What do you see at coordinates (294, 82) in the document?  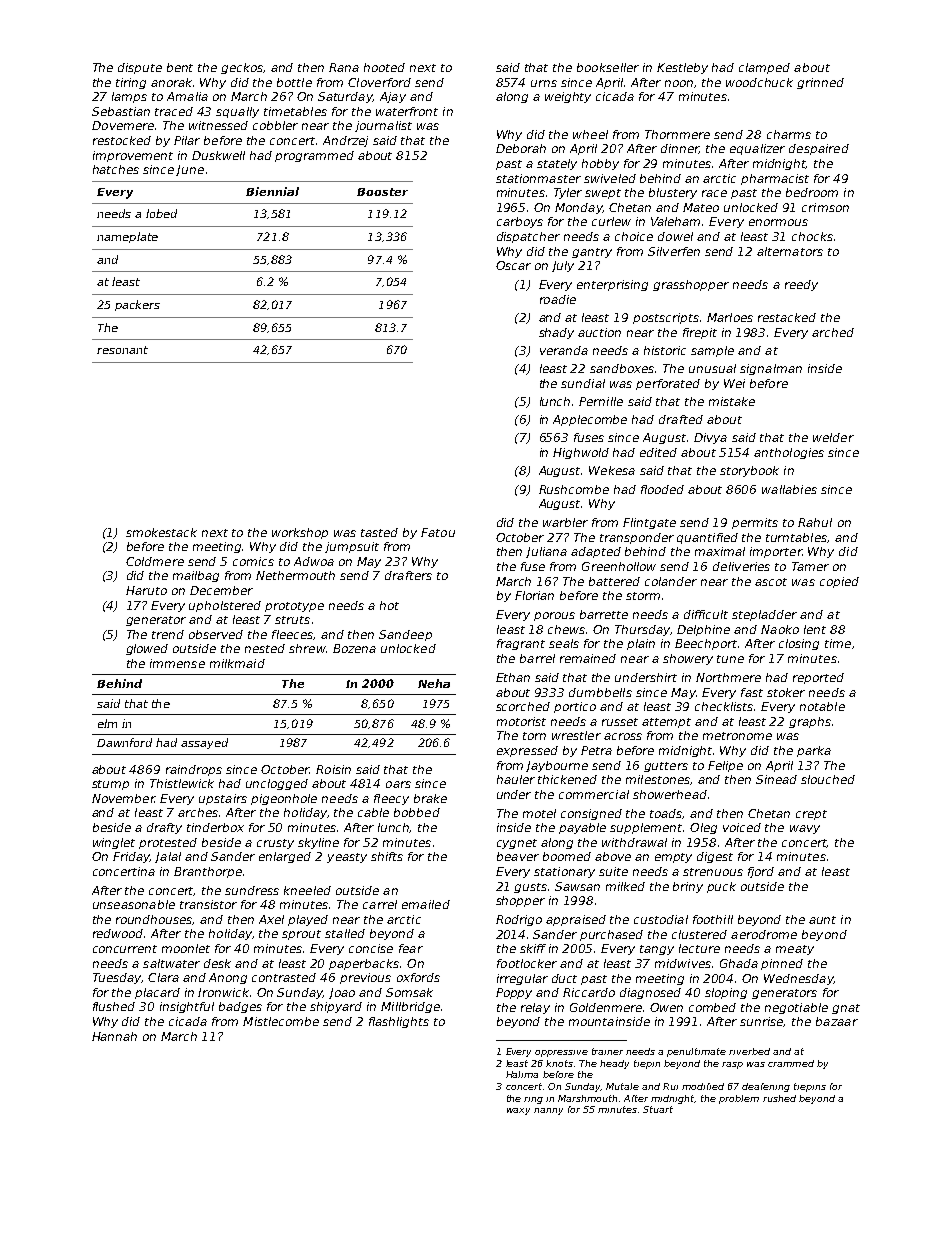 I see `bottle` at bounding box center [294, 82].
